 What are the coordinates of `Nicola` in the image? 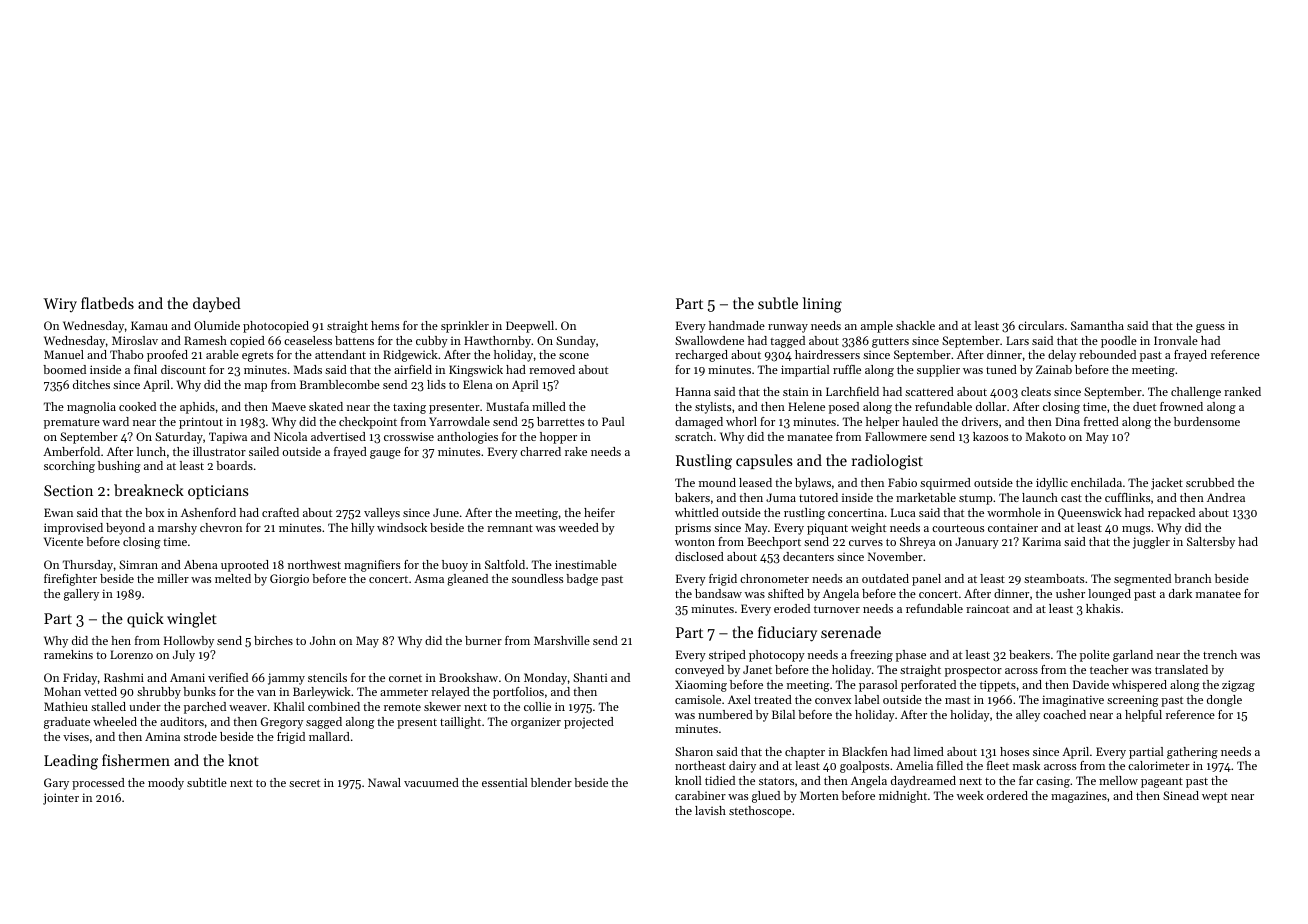 It's located at (290, 436).
